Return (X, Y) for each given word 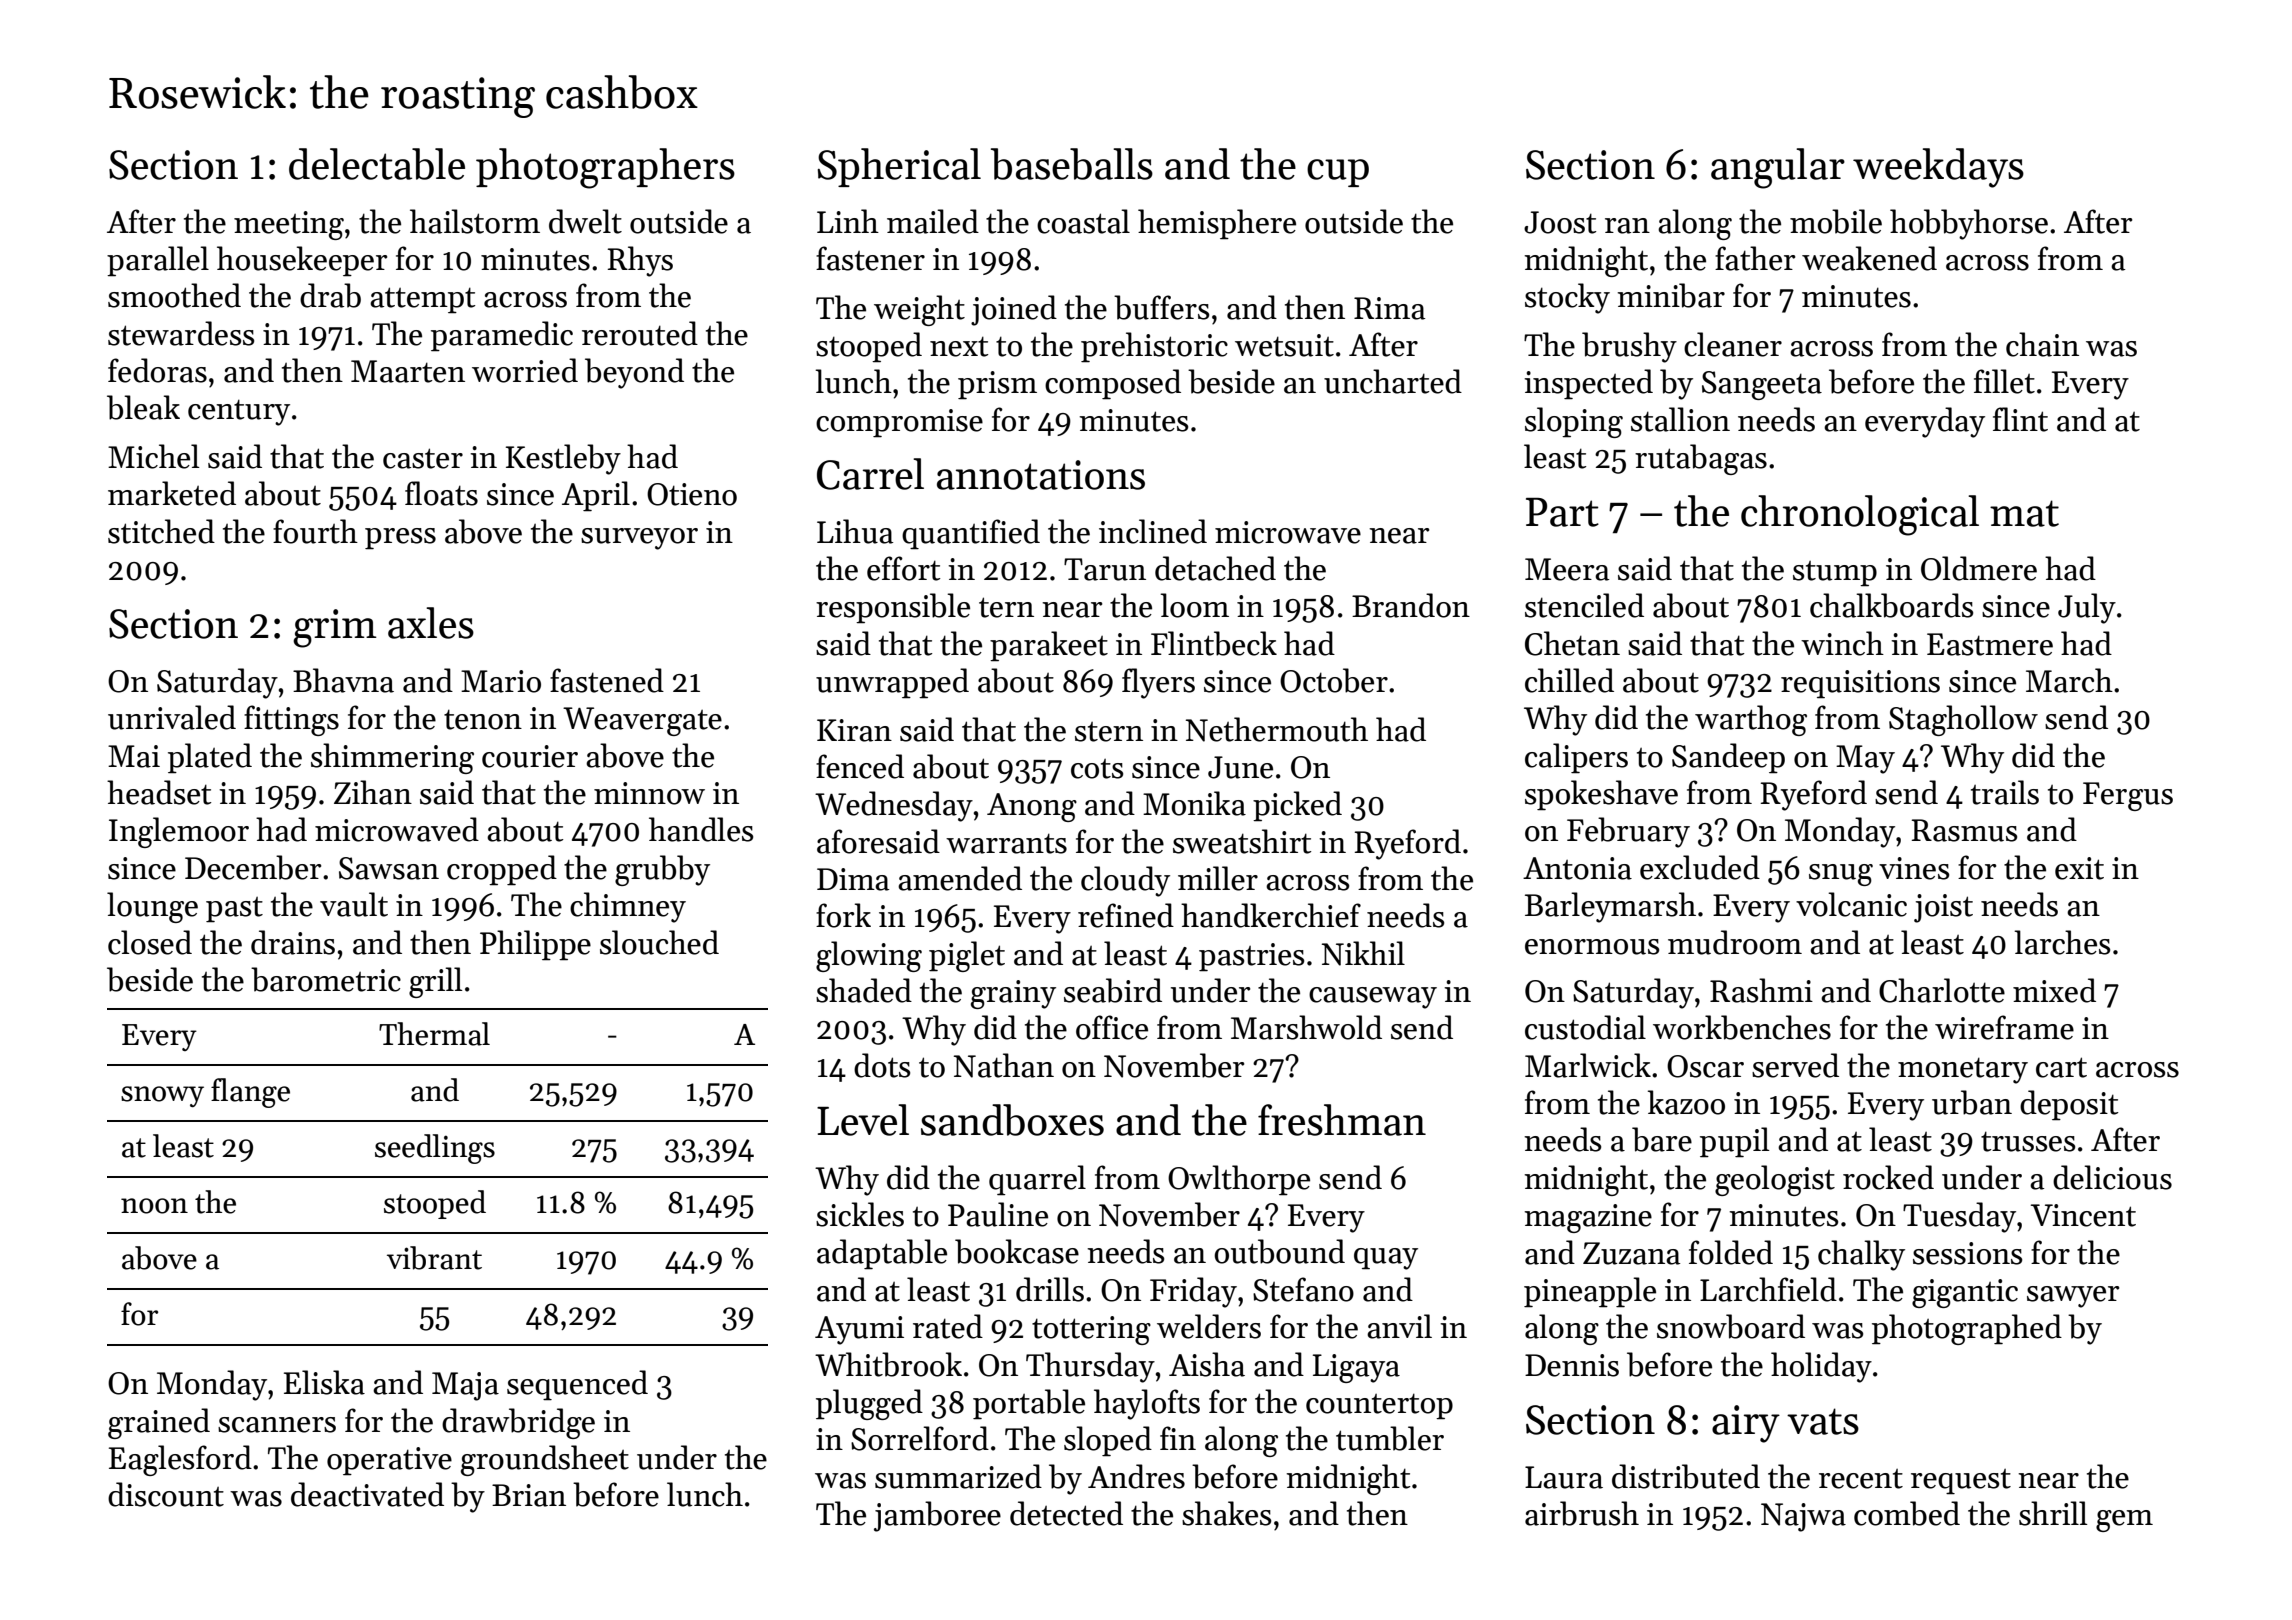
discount (166, 1494)
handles (701, 829)
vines (1914, 868)
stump (1835, 574)
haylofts (1147, 1404)
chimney (628, 907)
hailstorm (475, 221)
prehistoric (1154, 347)
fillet (2004, 381)
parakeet (1049, 646)
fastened (607, 680)
